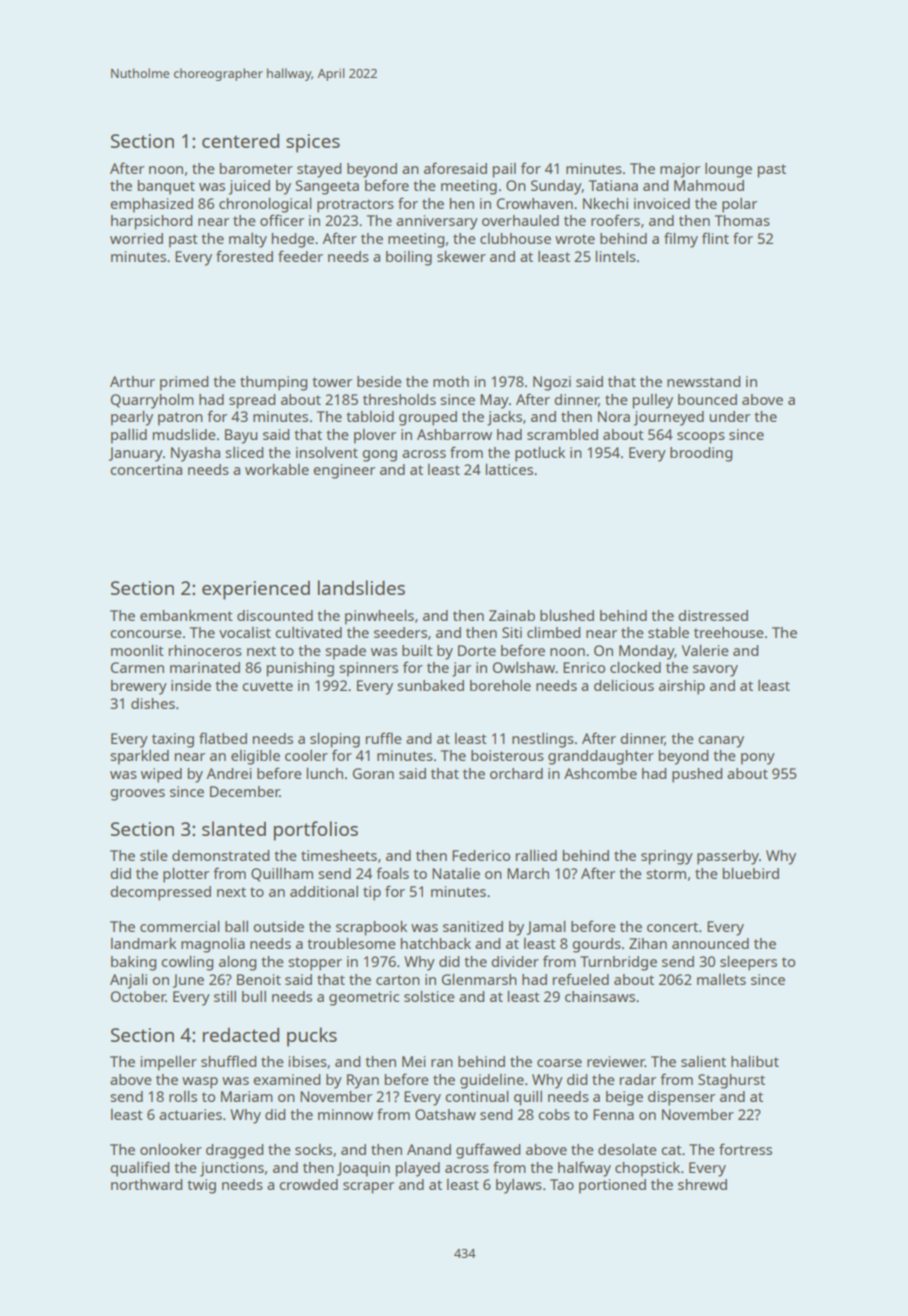 The height and width of the page is (1316, 908). What do you see at coordinates (504, 170) in the page?
I see `pail` at bounding box center [504, 170].
